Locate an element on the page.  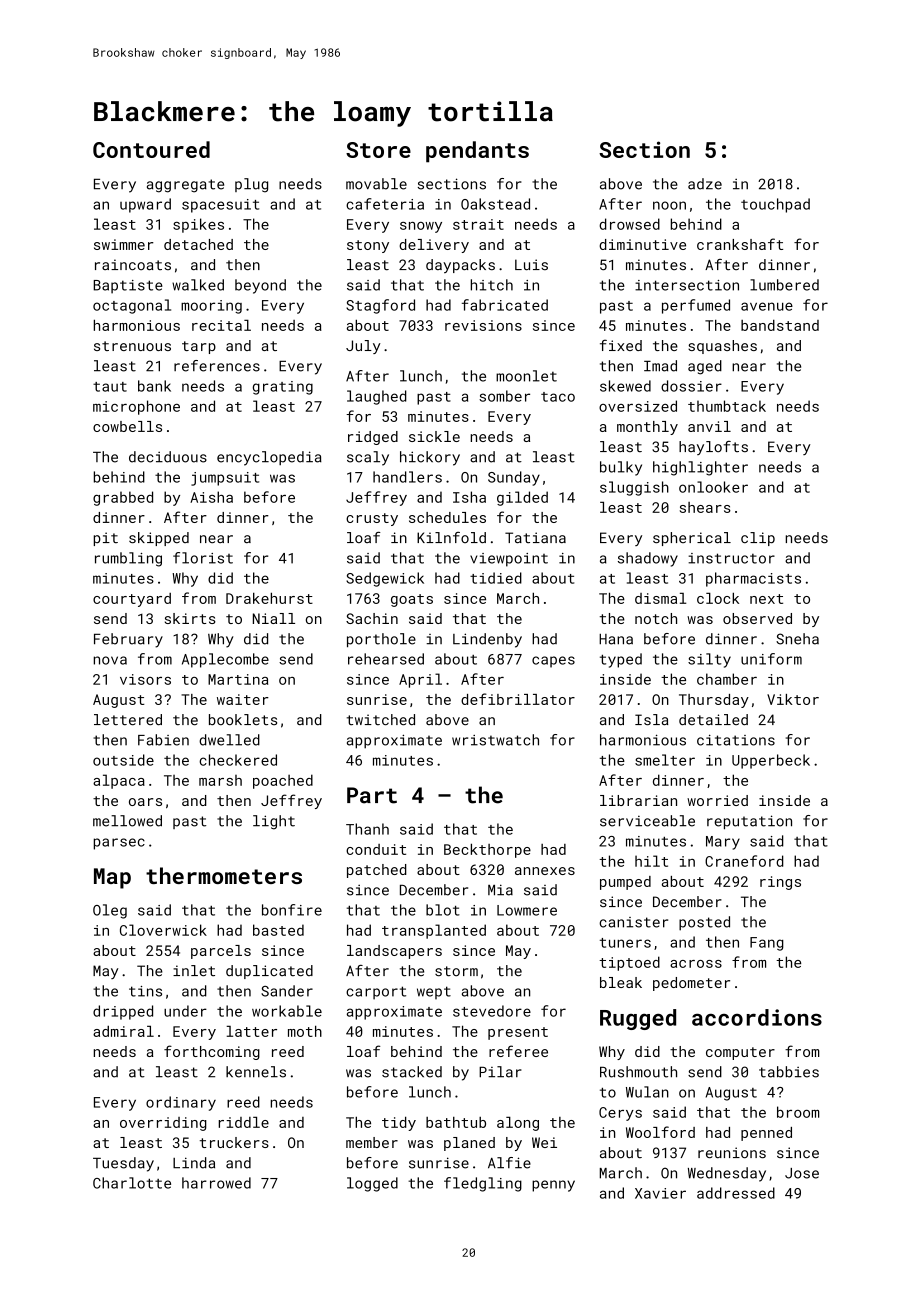
carport is located at coordinates (376, 993).
